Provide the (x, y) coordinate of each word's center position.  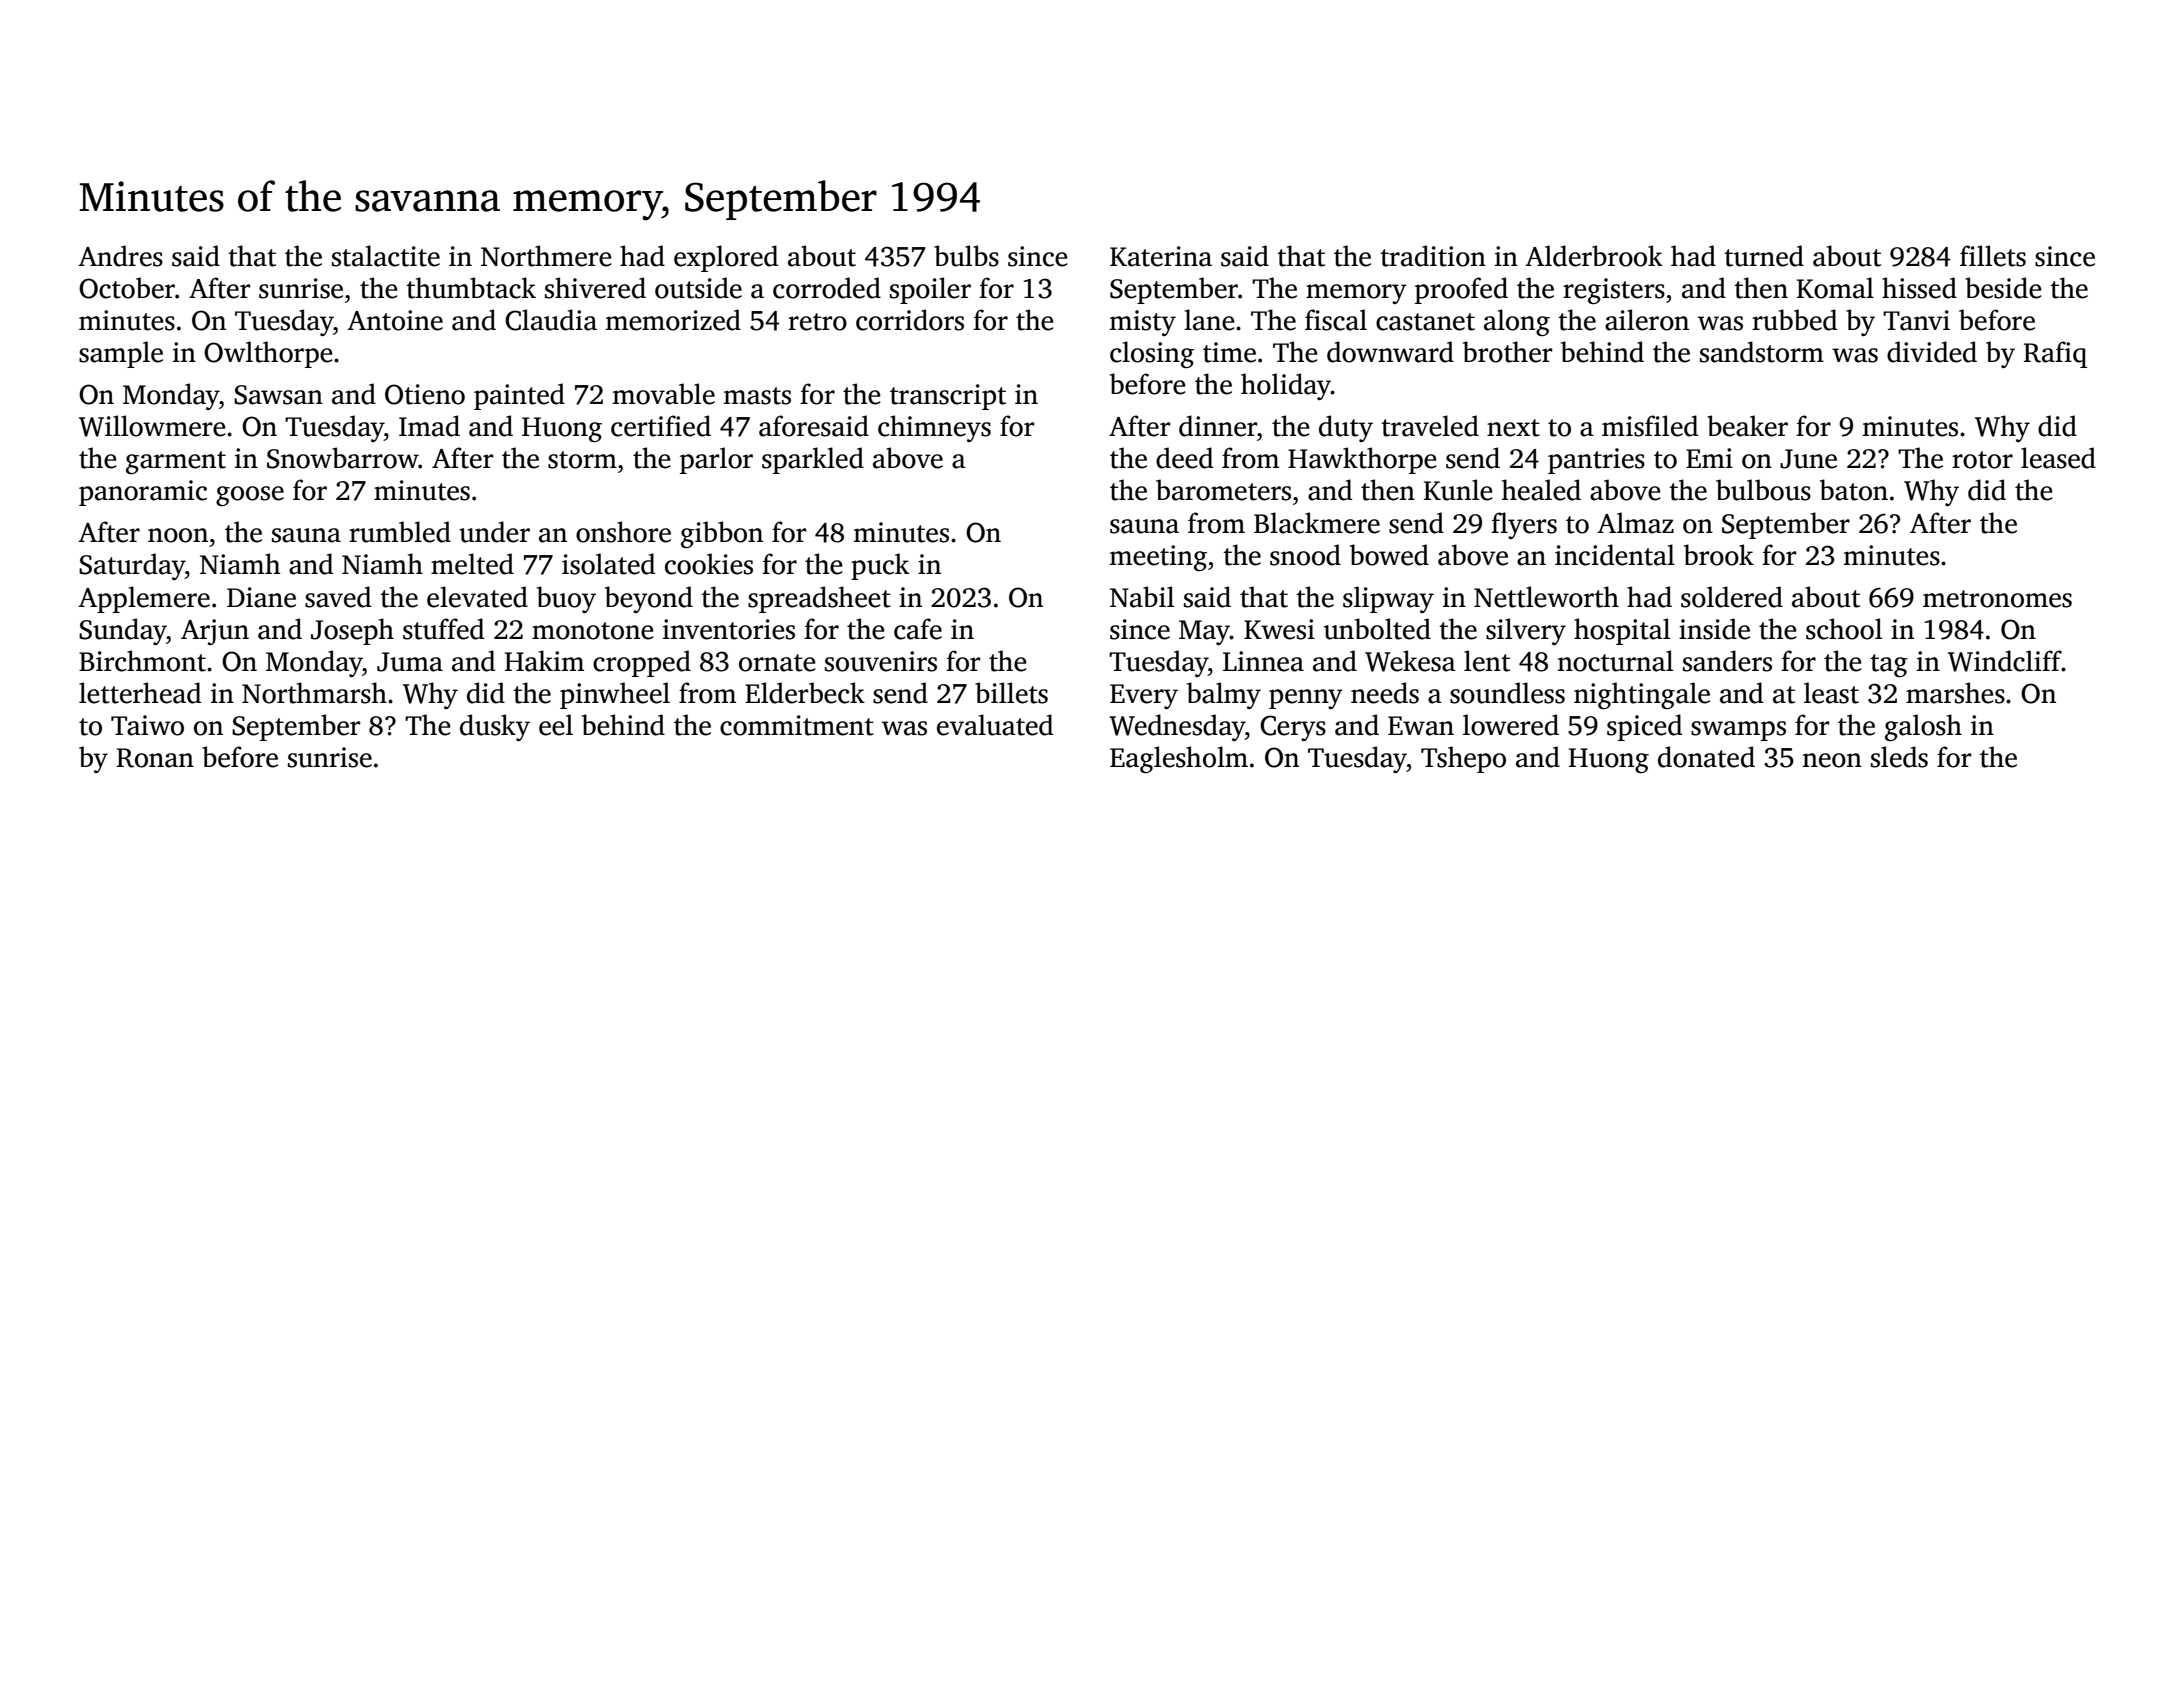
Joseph (352, 631)
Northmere (546, 256)
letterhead (140, 693)
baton (1854, 490)
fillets (1993, 256)
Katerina (1161, 256)
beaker (1747, 426)
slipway (1388, 599)
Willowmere (152, 426)
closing (1152, 354)
